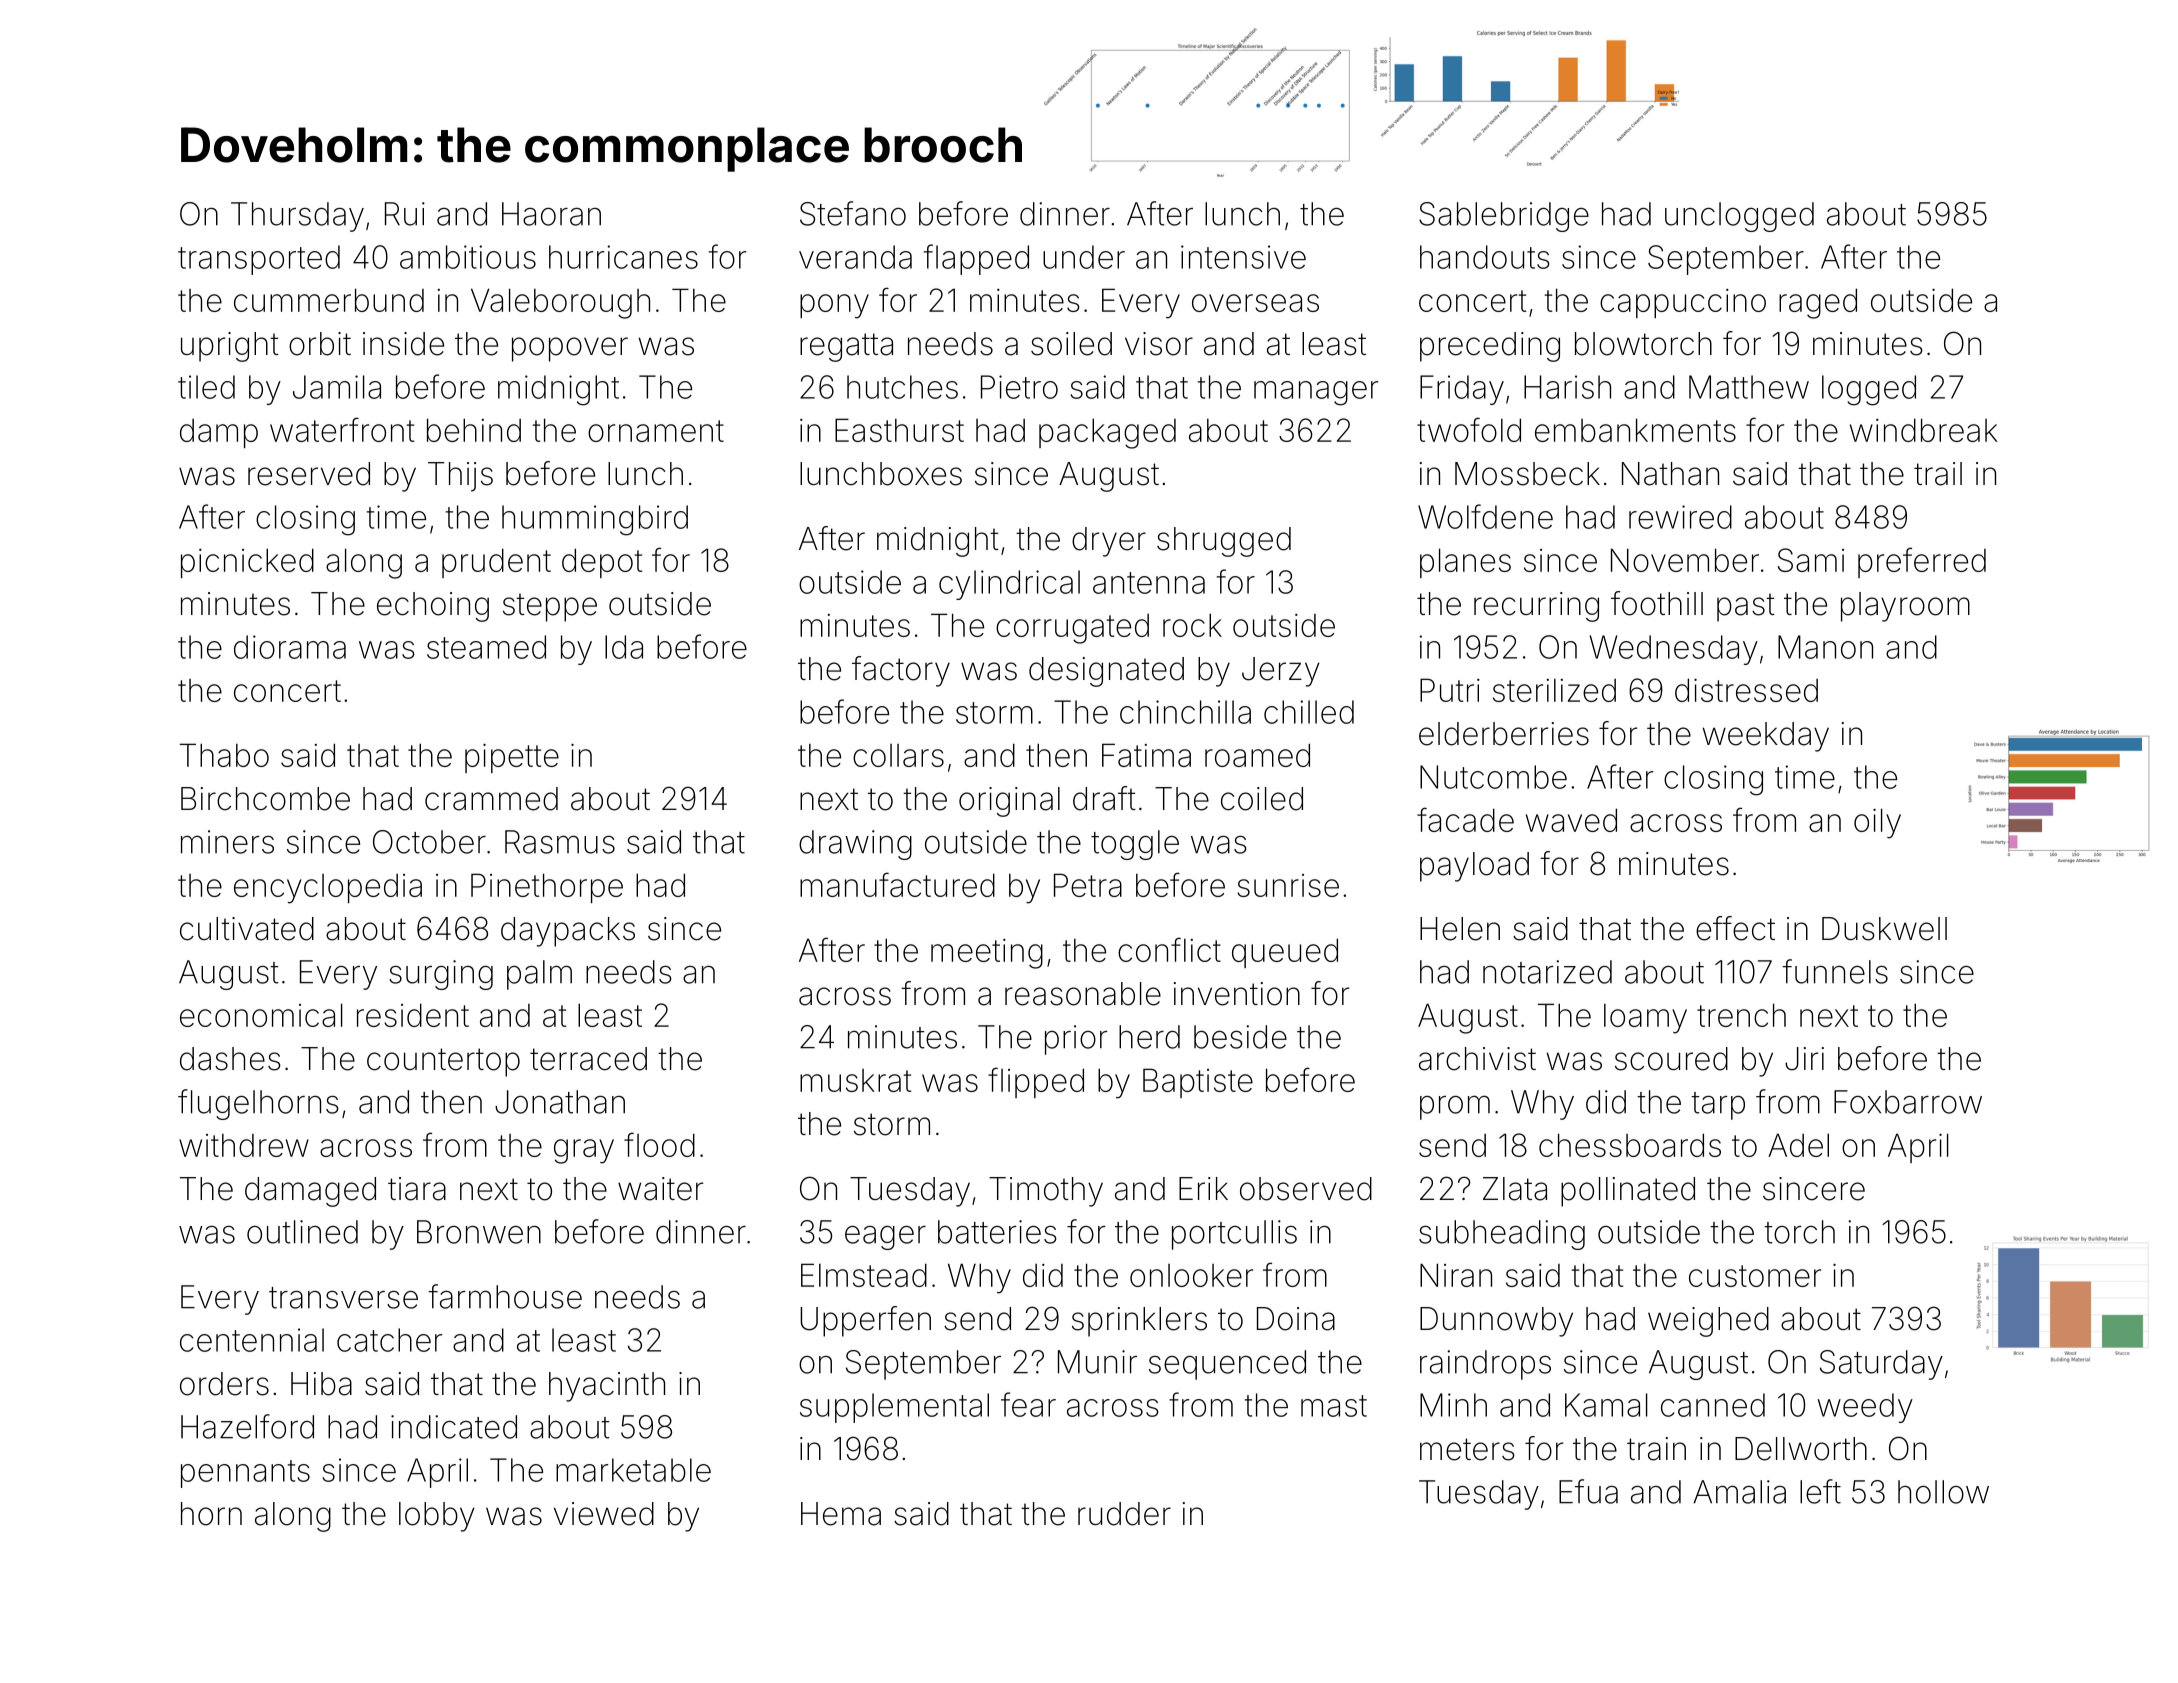 The height and width of the page is (1683, 2178). Describe the element at coordinates (1683, 303) in the page. I see `cappuccino` at that location.
